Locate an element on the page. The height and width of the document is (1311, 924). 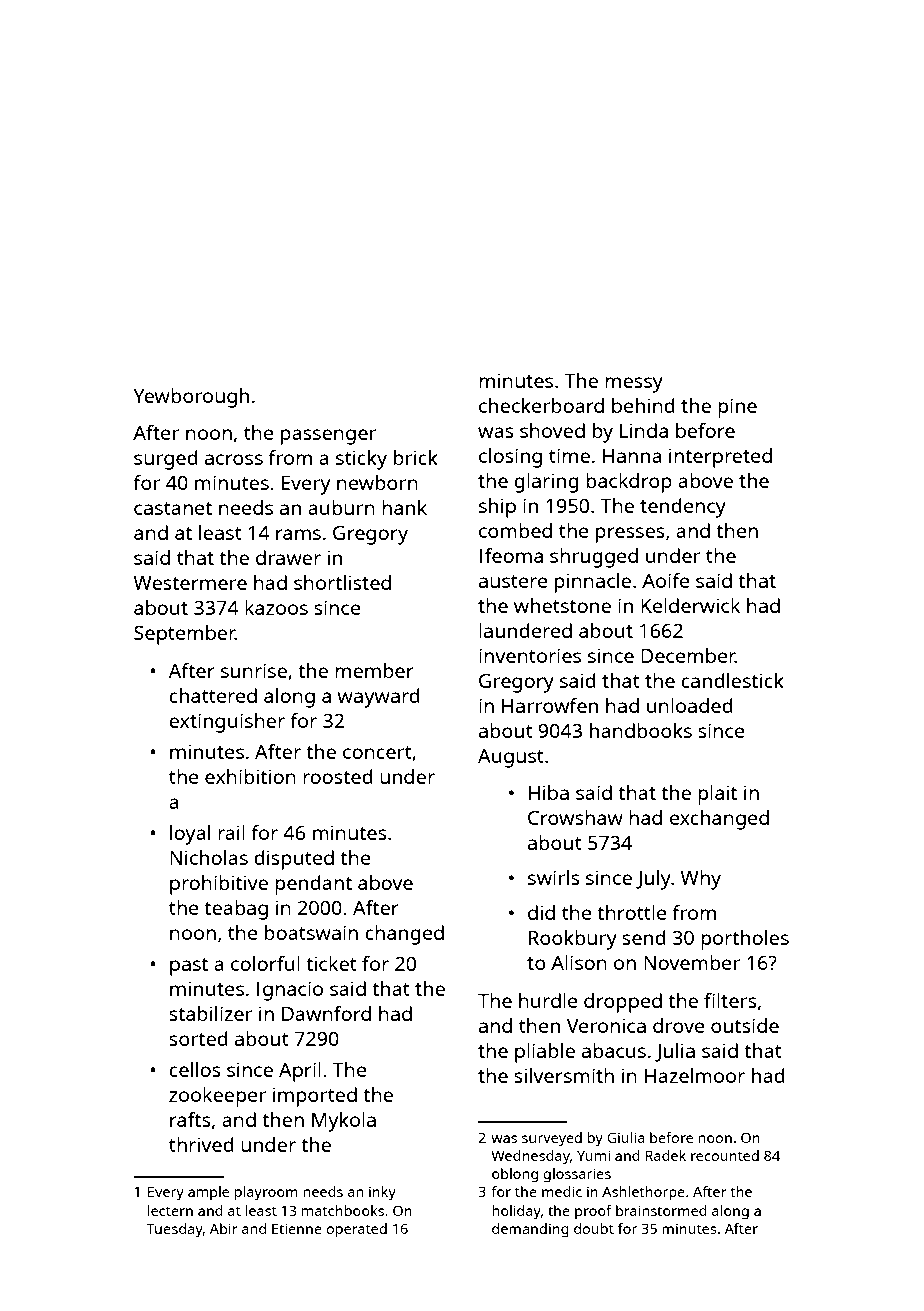
pine is located at coordinates (737, 408).
